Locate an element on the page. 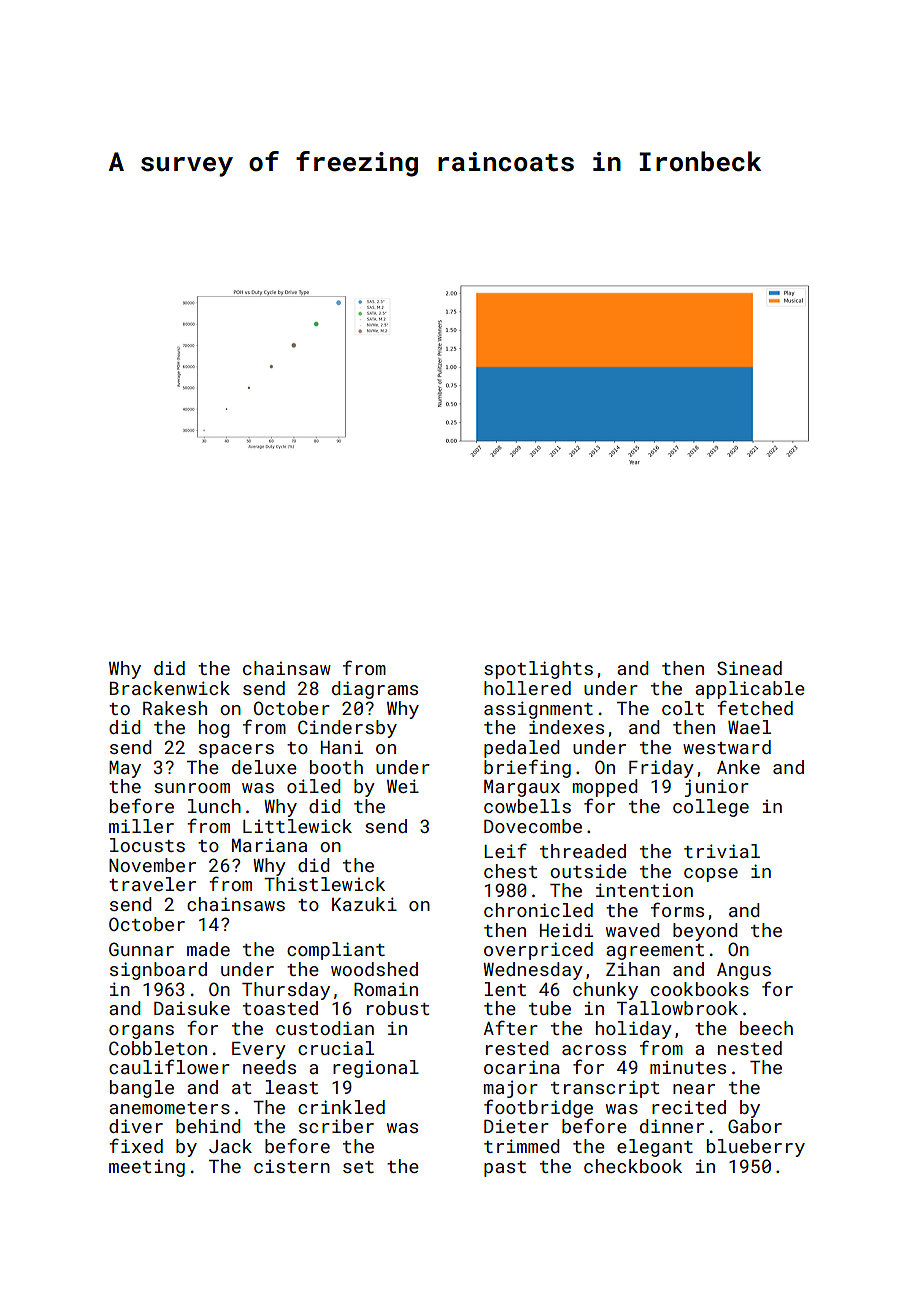  crinkled is located at coordinates (341, 1107).
